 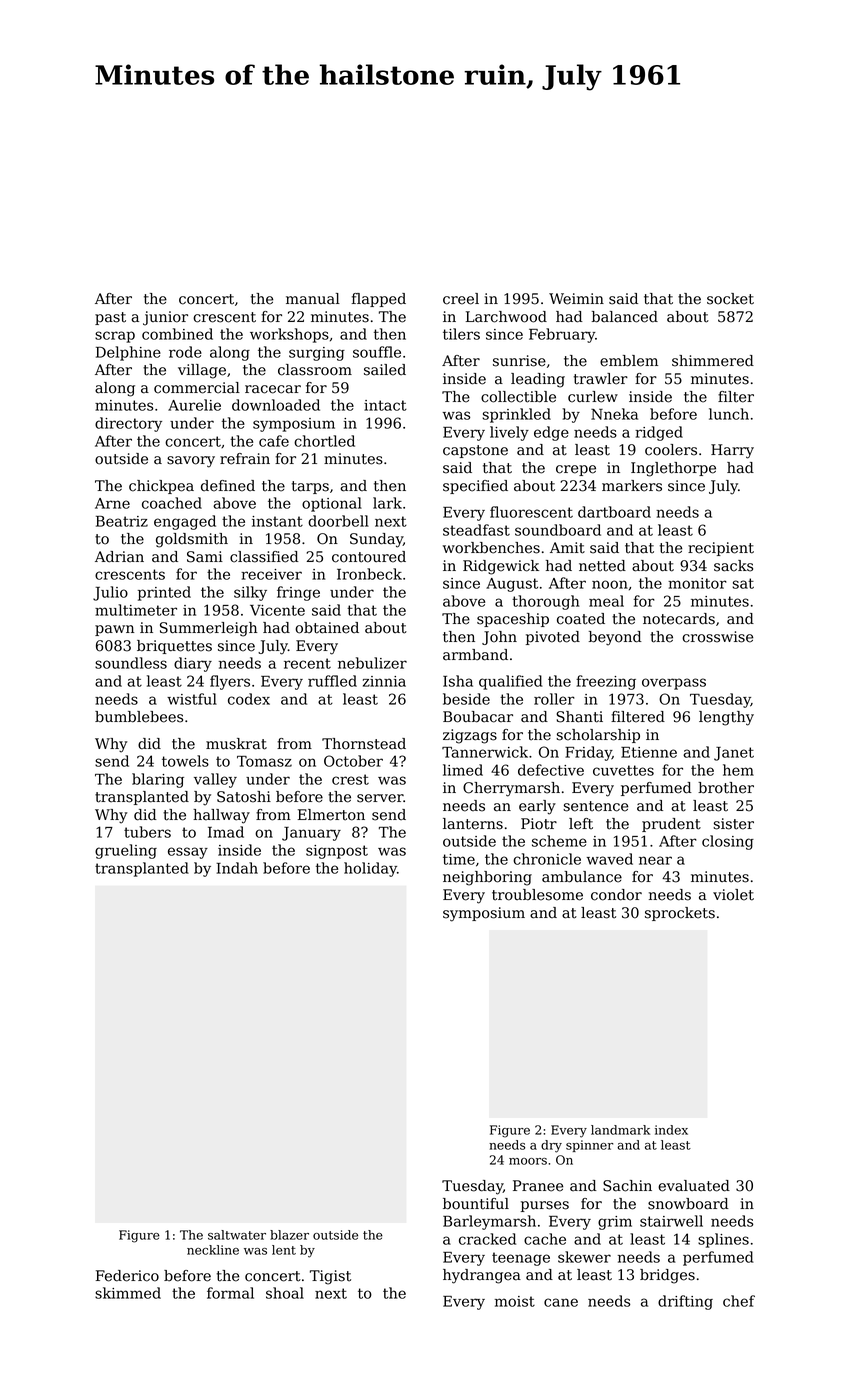 I want to click on socket, so click(x=730, y=299).
